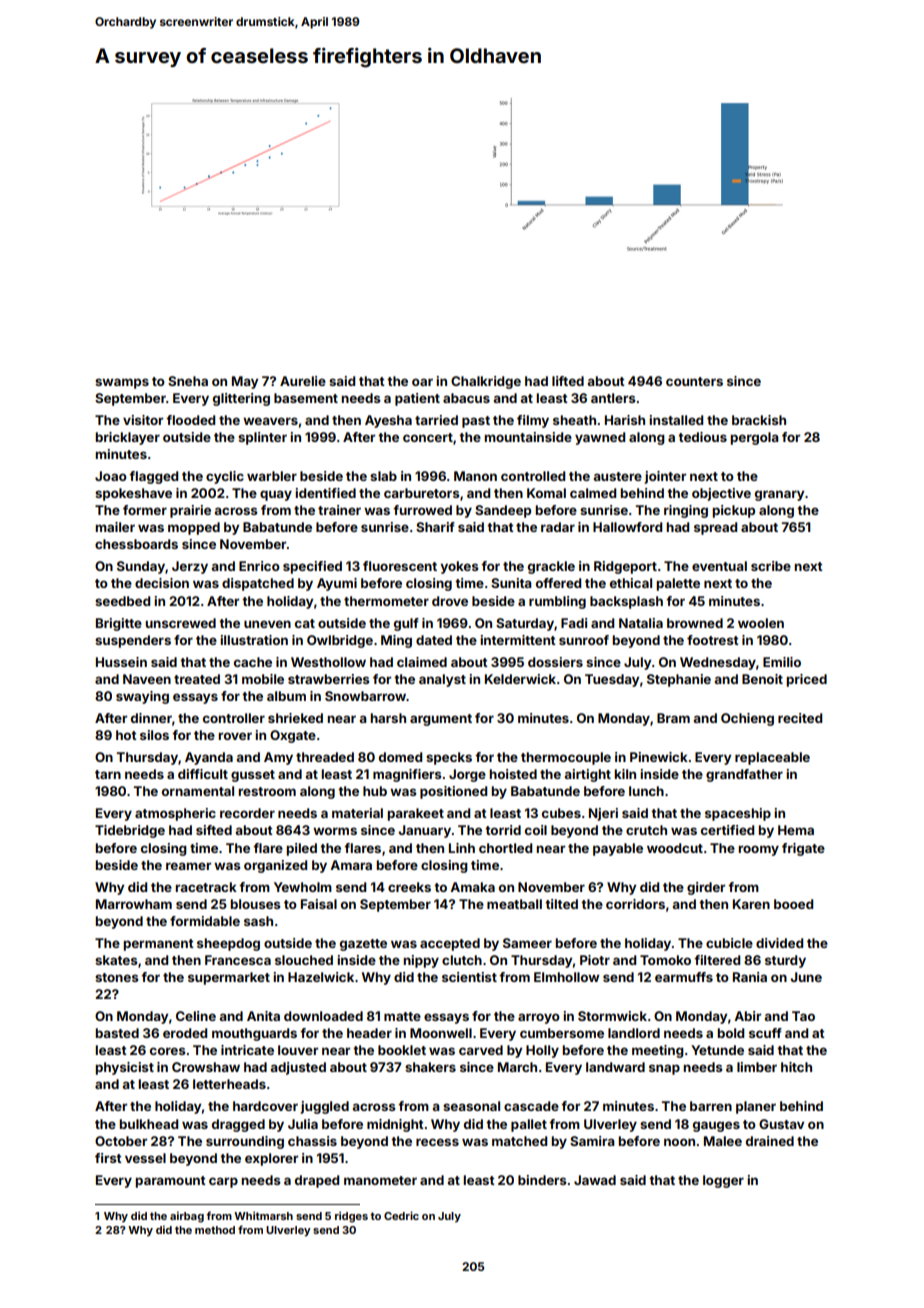 This document has height=1308, width=924. Describe the element at coordinates (665, 960) in the document. I see `Tomoko` at that location.
